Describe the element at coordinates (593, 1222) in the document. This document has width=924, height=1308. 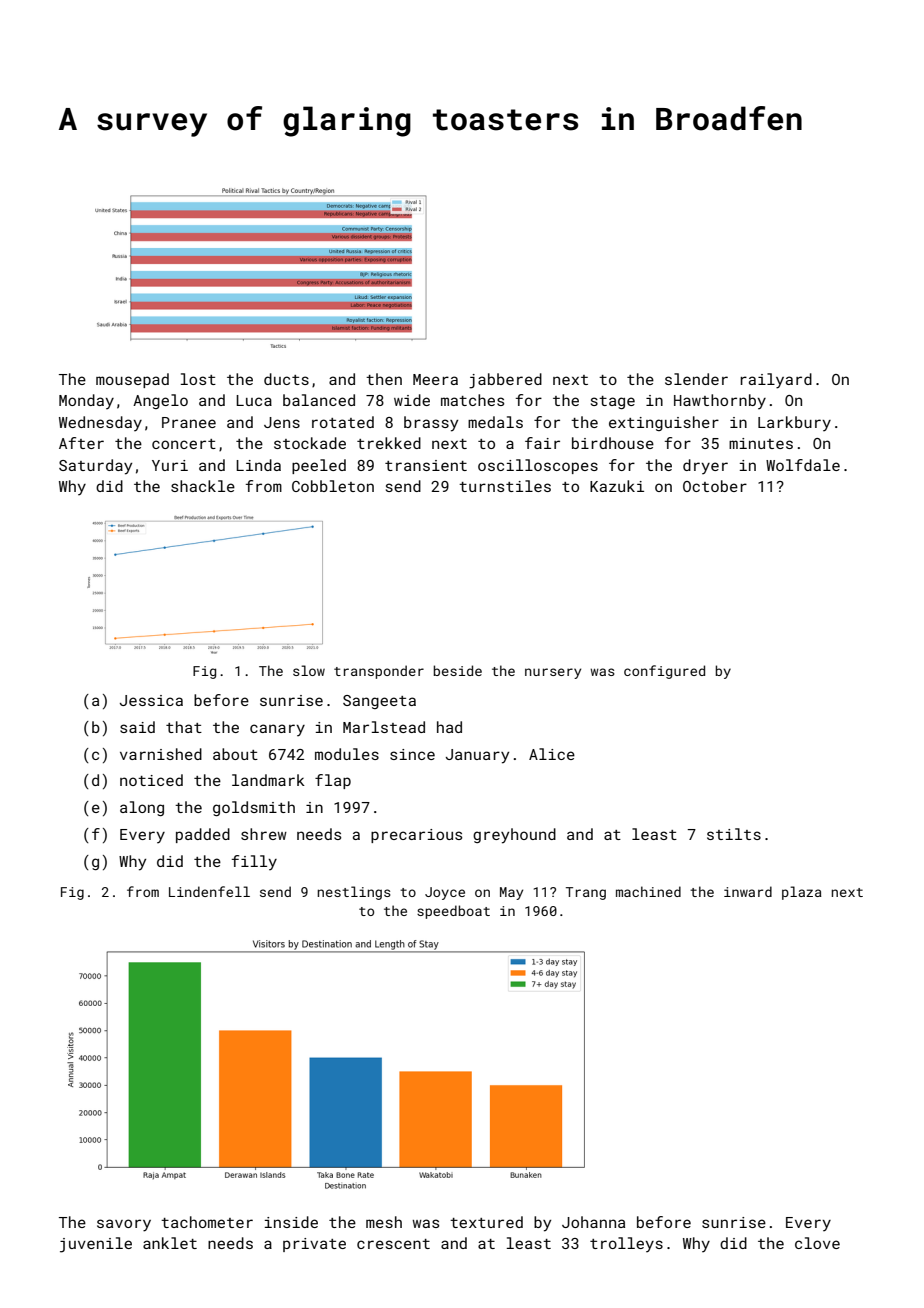
I see `Johanna` at that location.
